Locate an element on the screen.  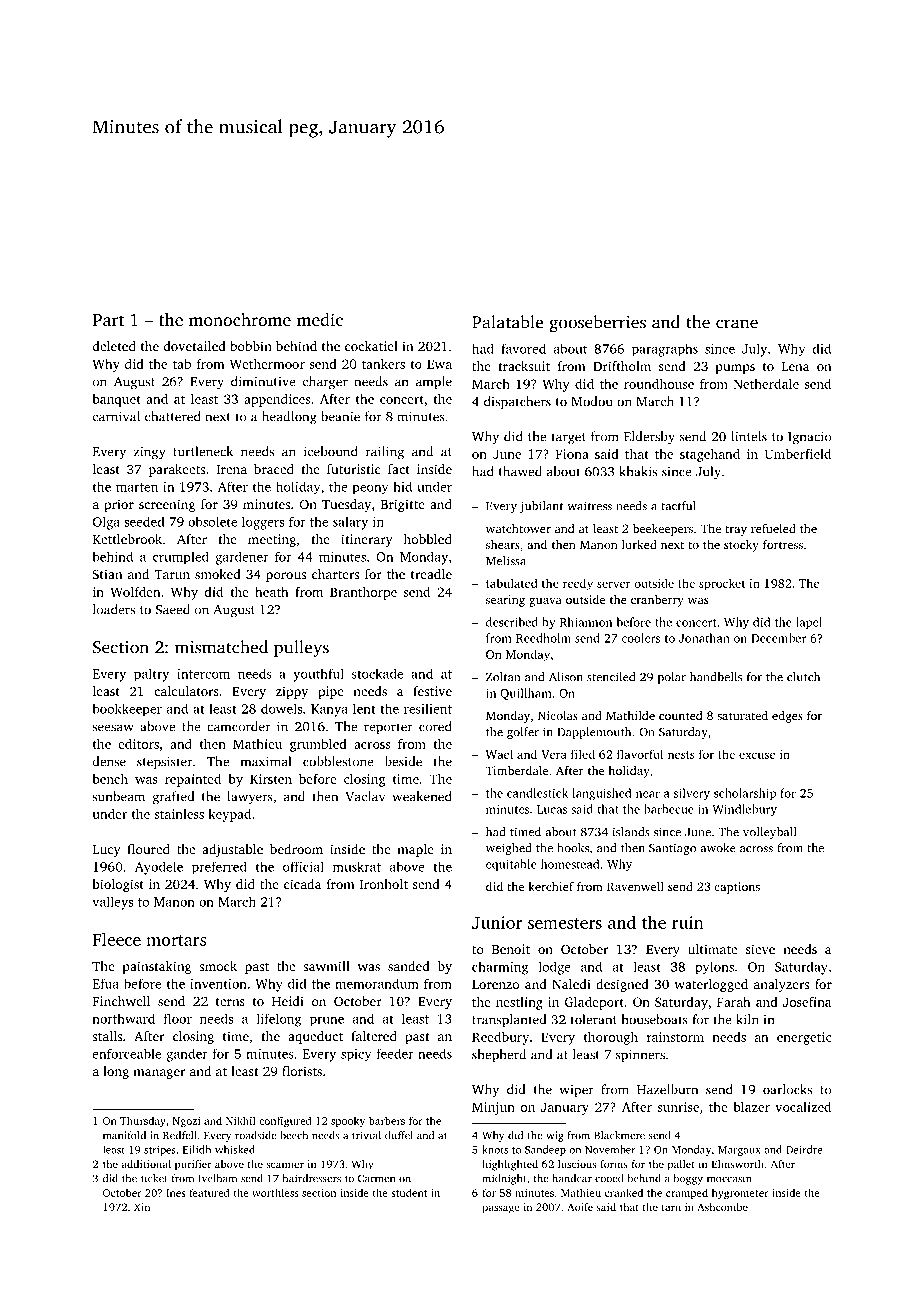
worthless is located at coordinates (275, 1192).
